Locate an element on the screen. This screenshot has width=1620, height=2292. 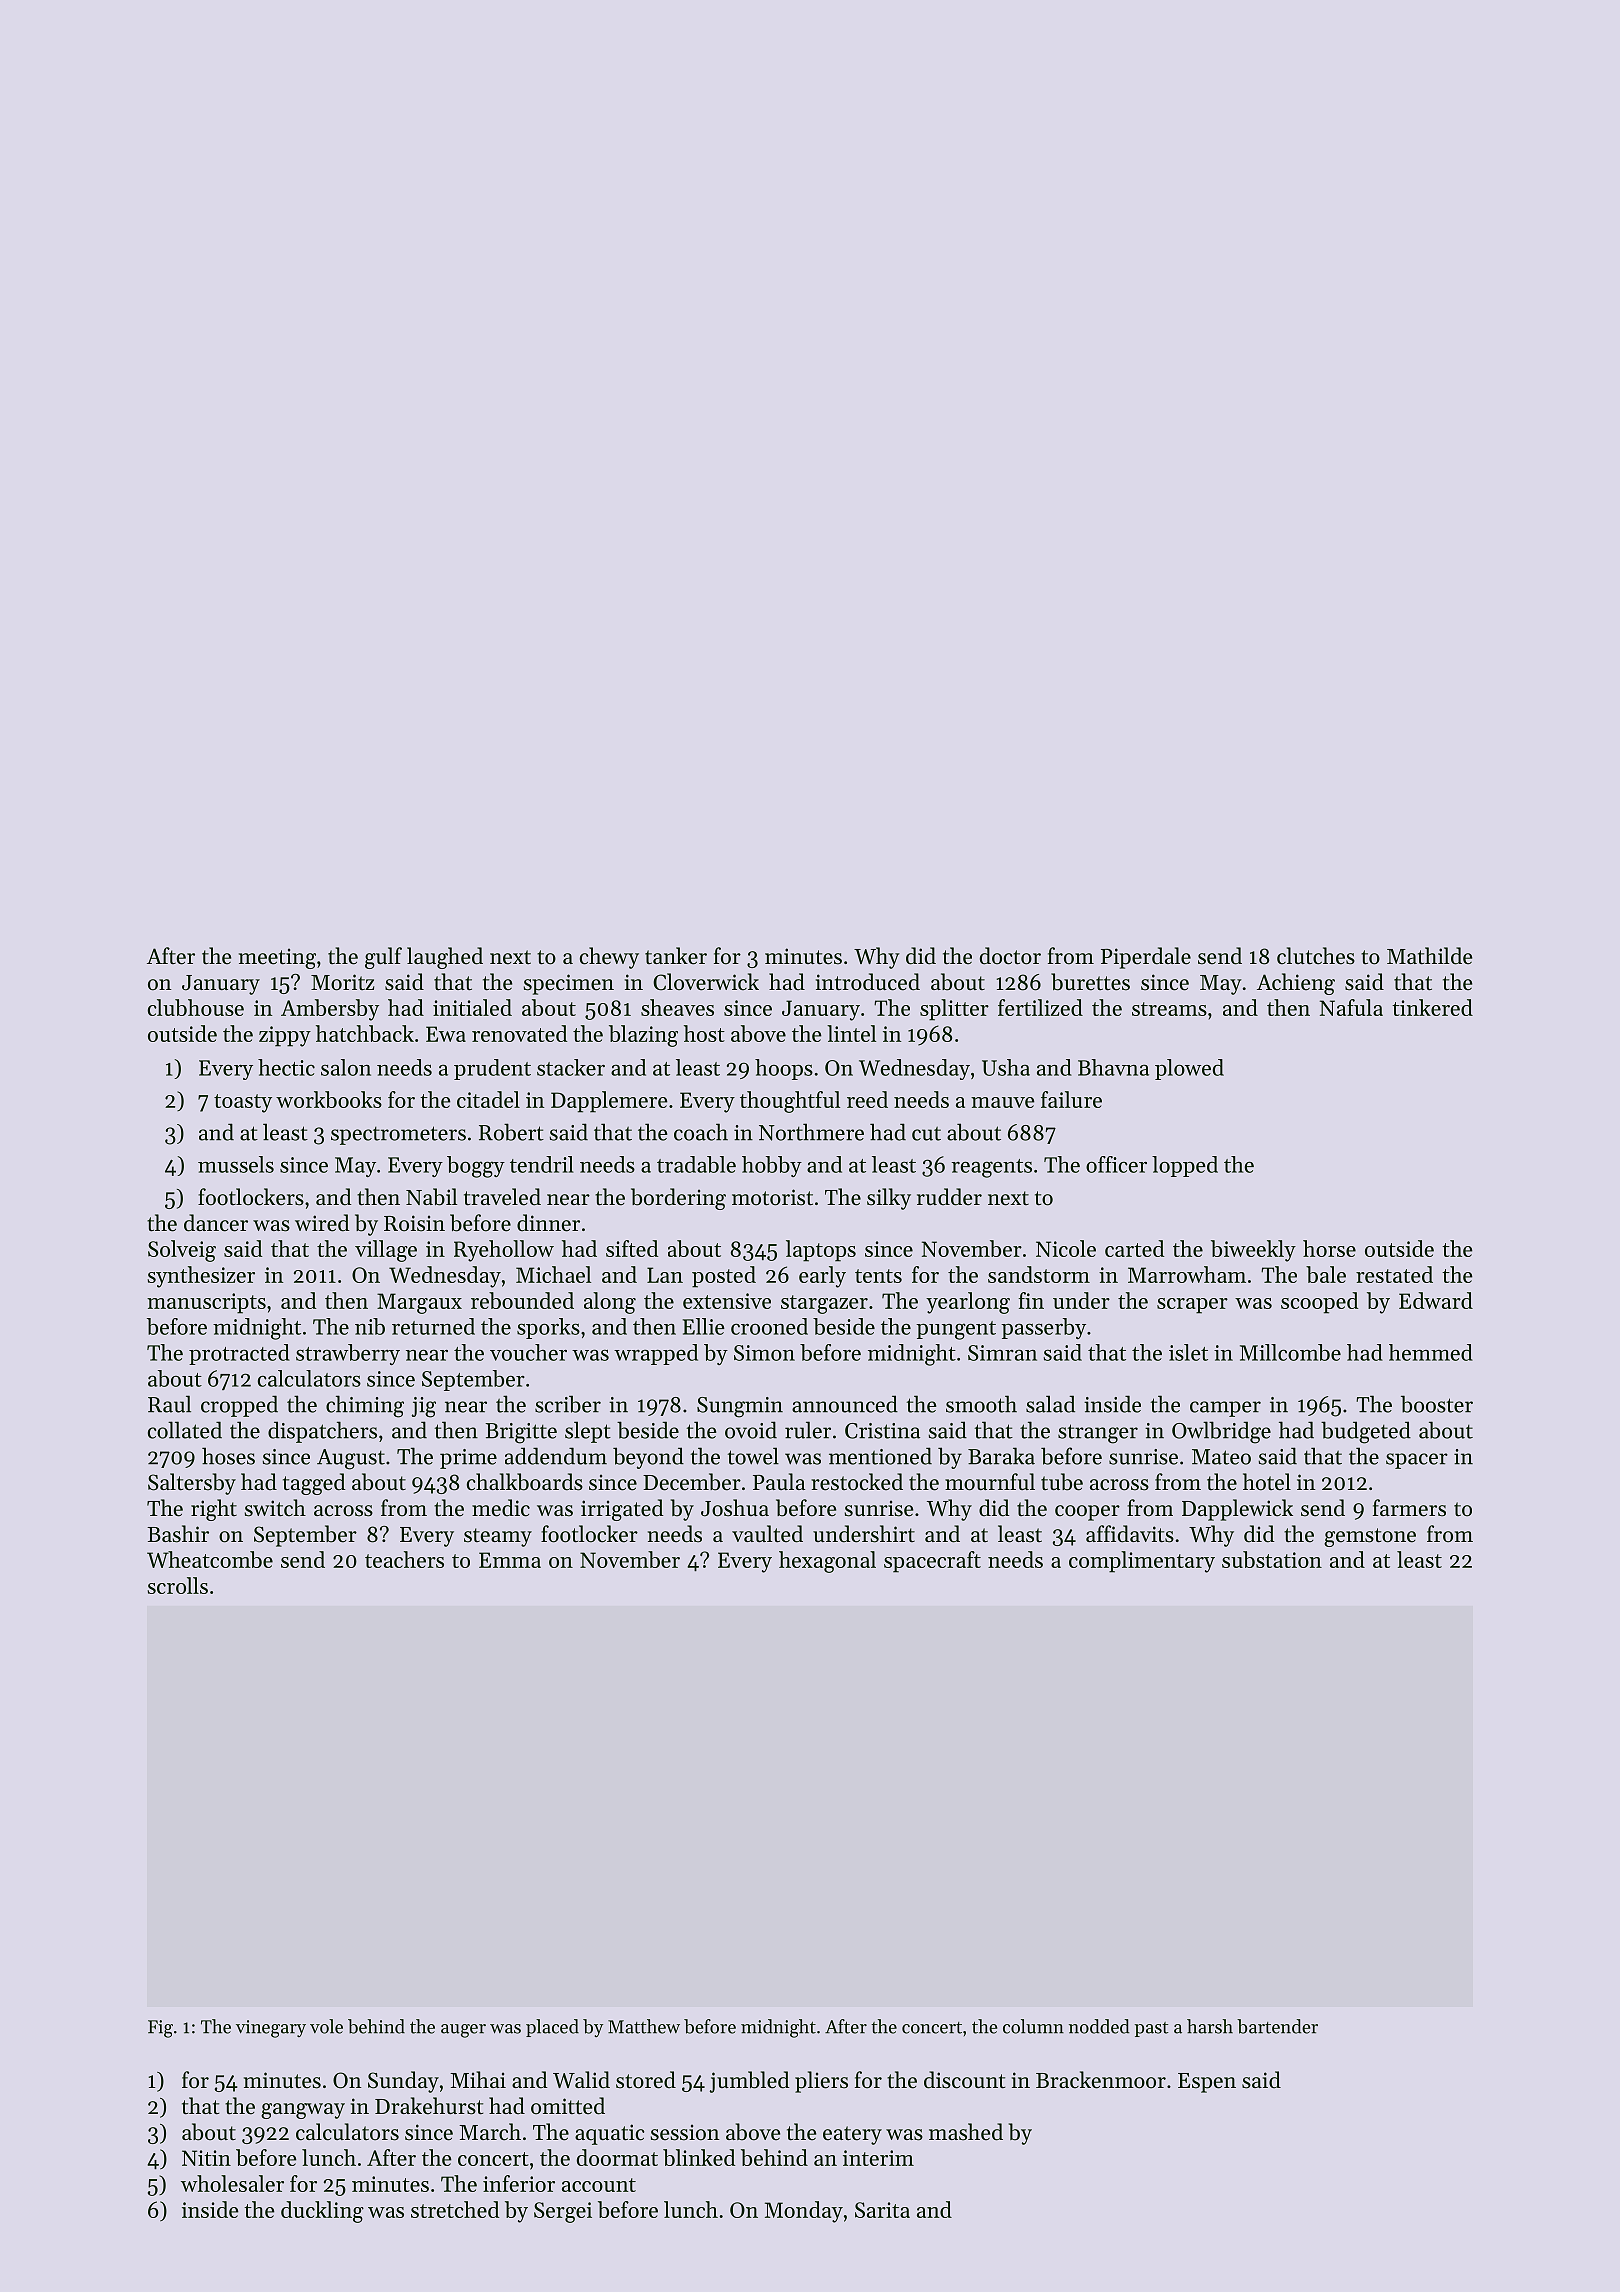
motorist is located at coordinates (772, 1197).
